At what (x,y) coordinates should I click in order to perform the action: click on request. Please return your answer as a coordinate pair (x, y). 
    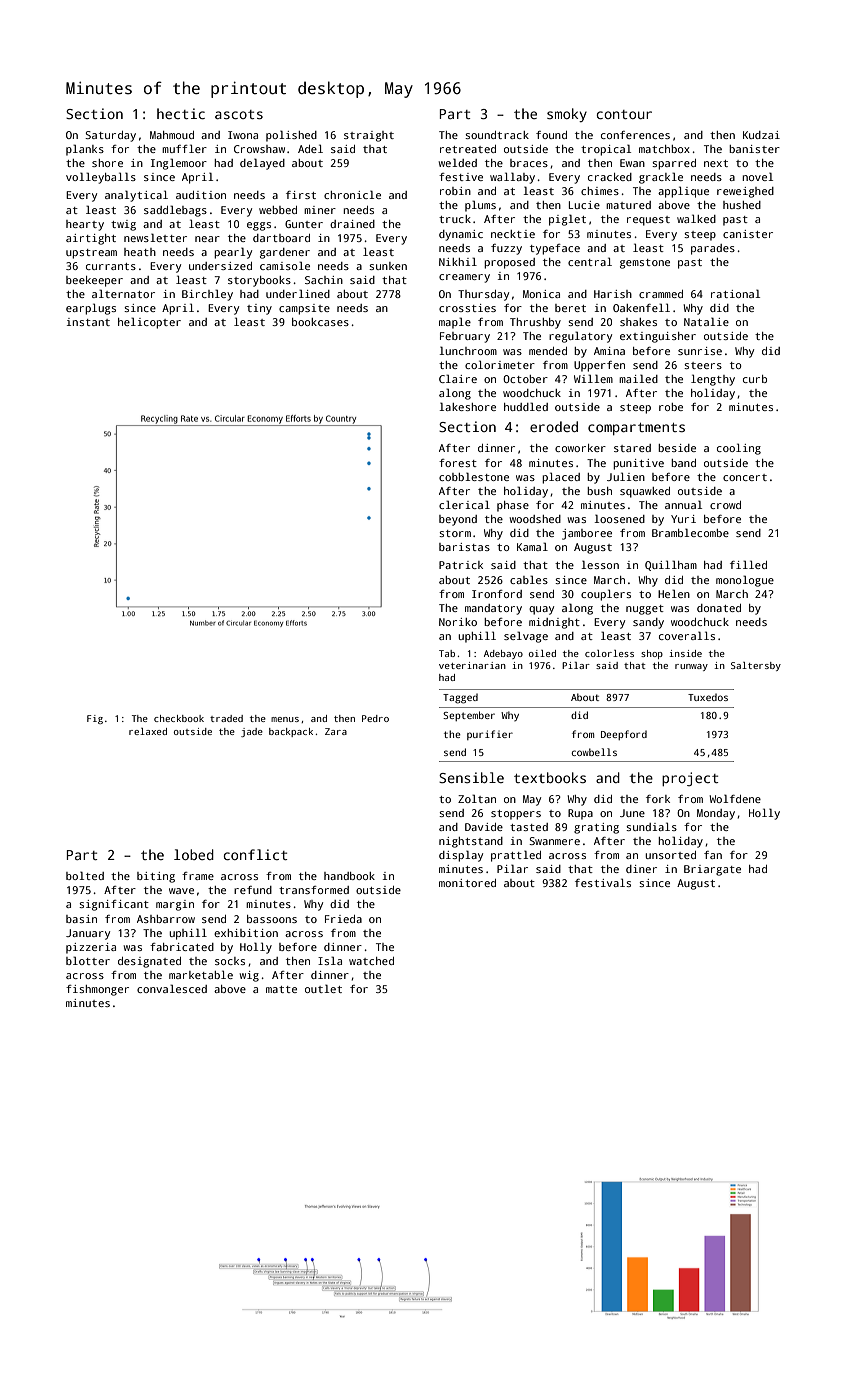
    Looking at the image, I should click on (648, 221).
